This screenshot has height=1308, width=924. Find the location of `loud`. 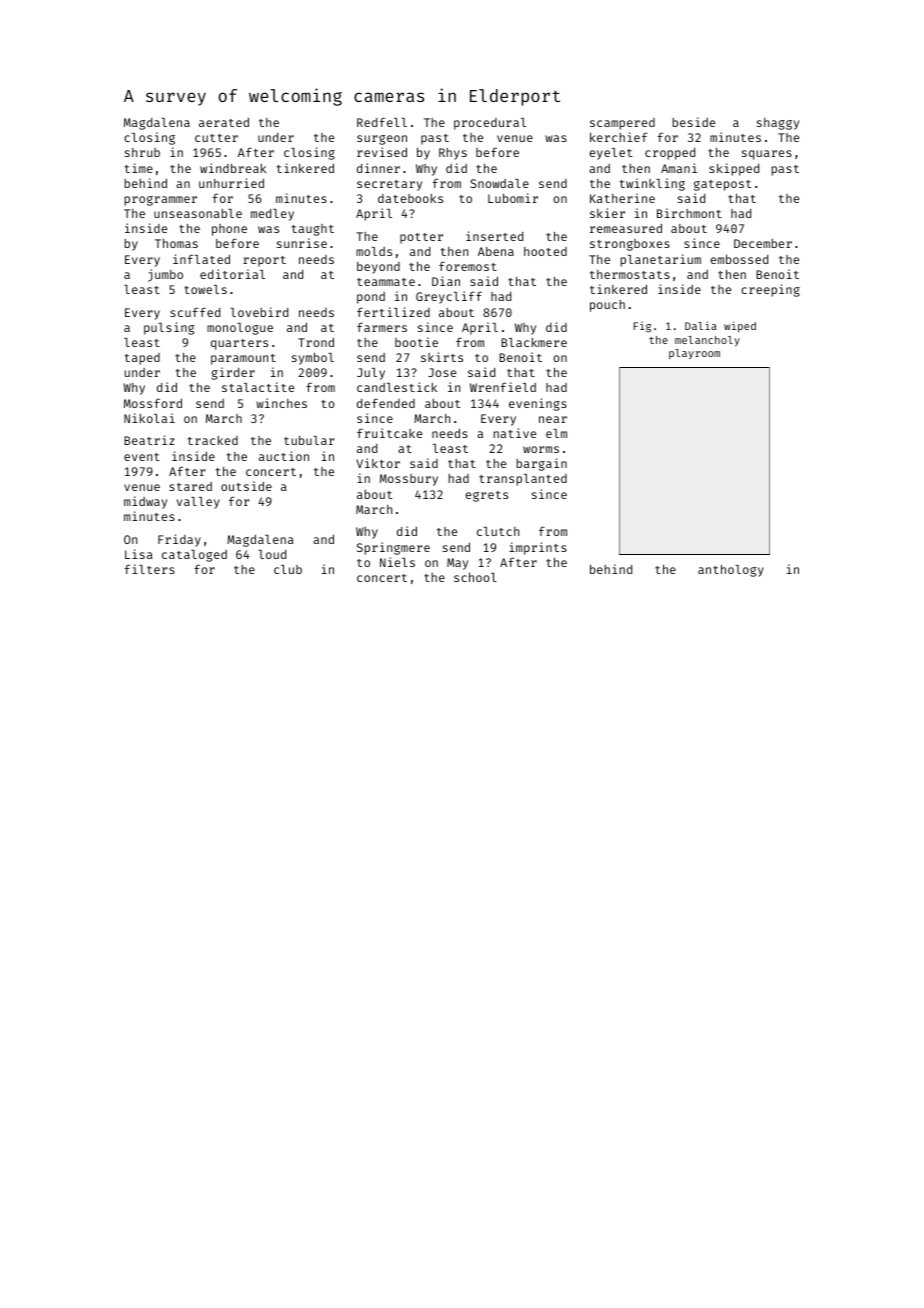

loud is located at coordinates (272, 554).
